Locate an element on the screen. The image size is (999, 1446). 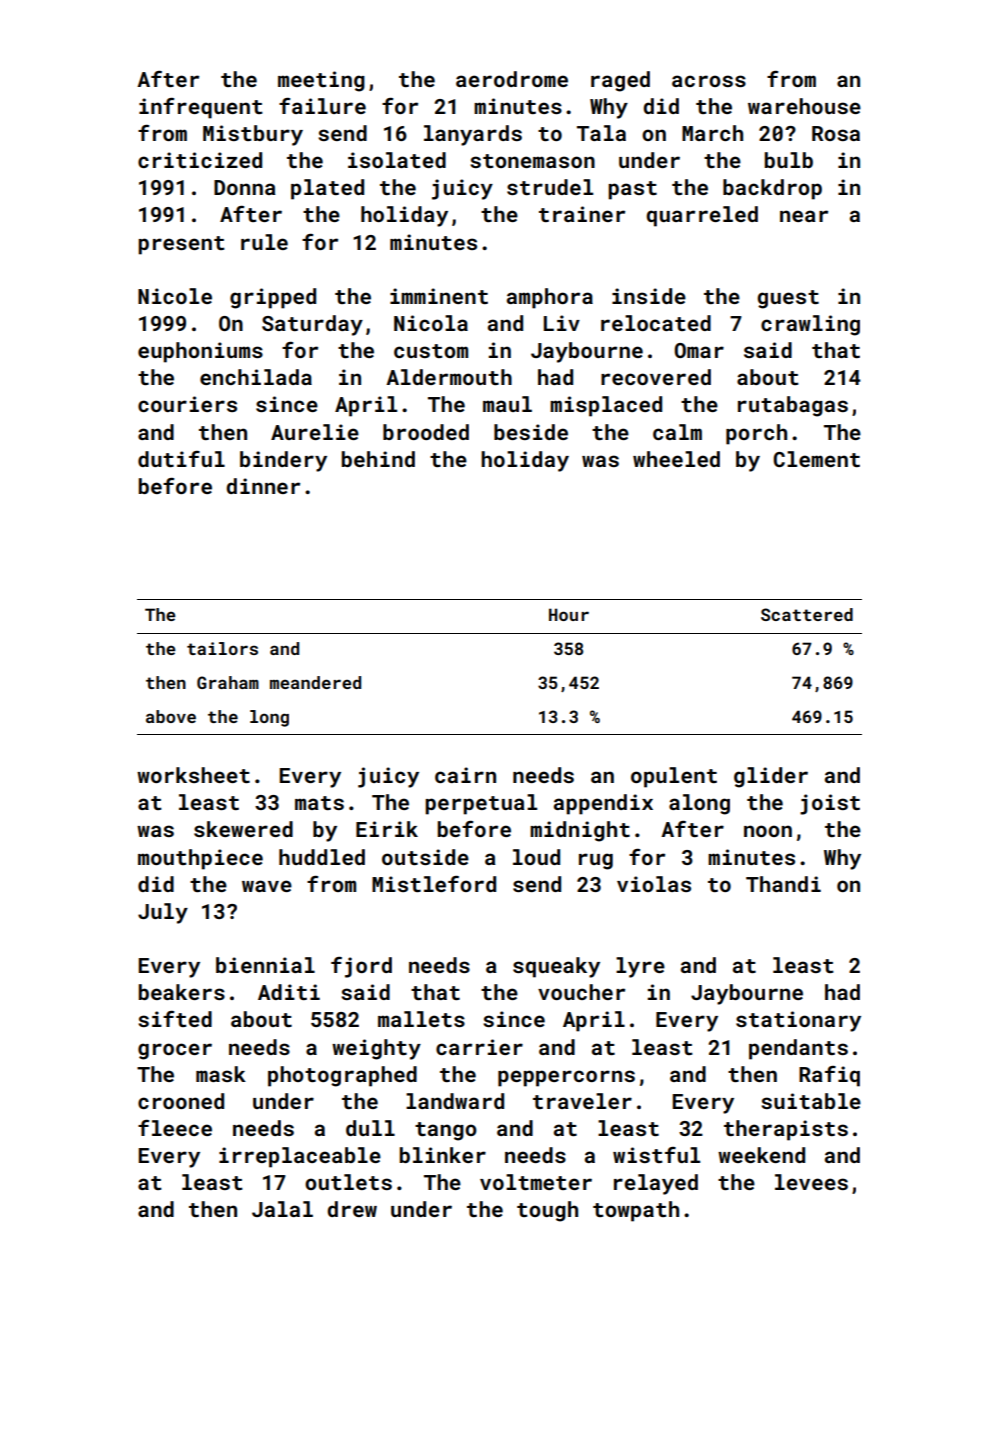
dinner is located at coordinates (263, 486).
